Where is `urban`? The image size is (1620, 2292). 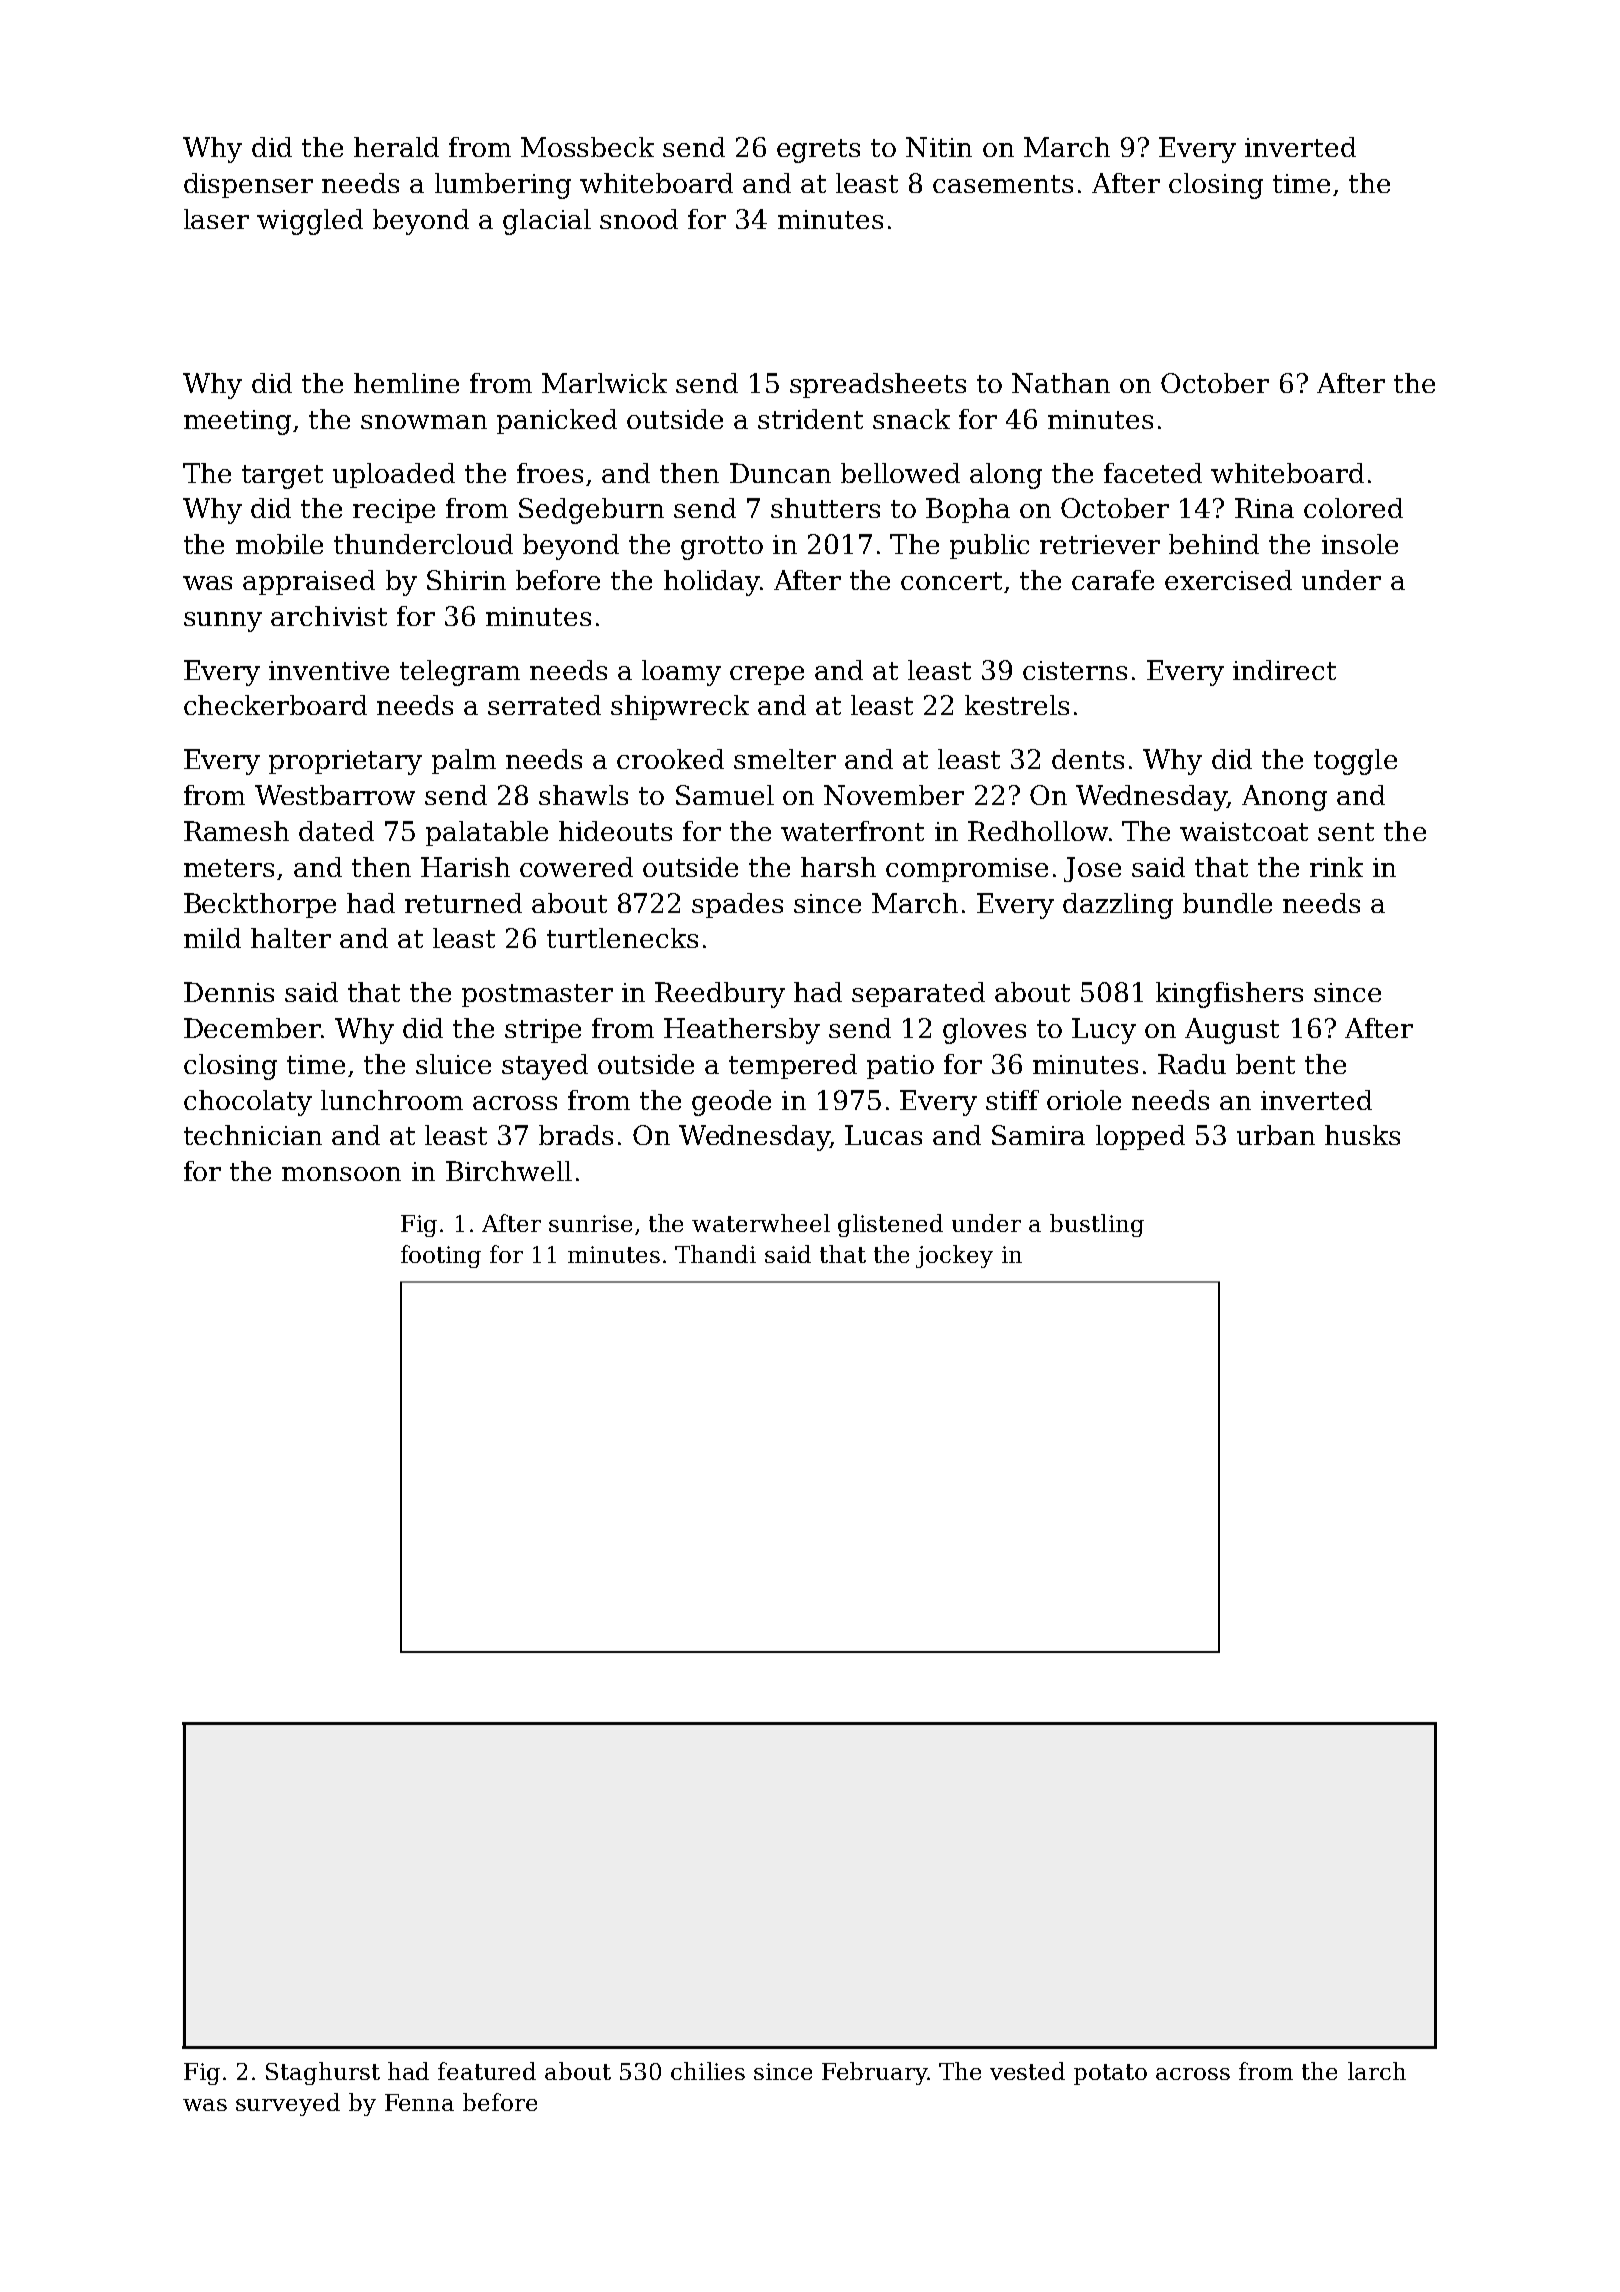
urban is located at coordinates (1276, 1135).
